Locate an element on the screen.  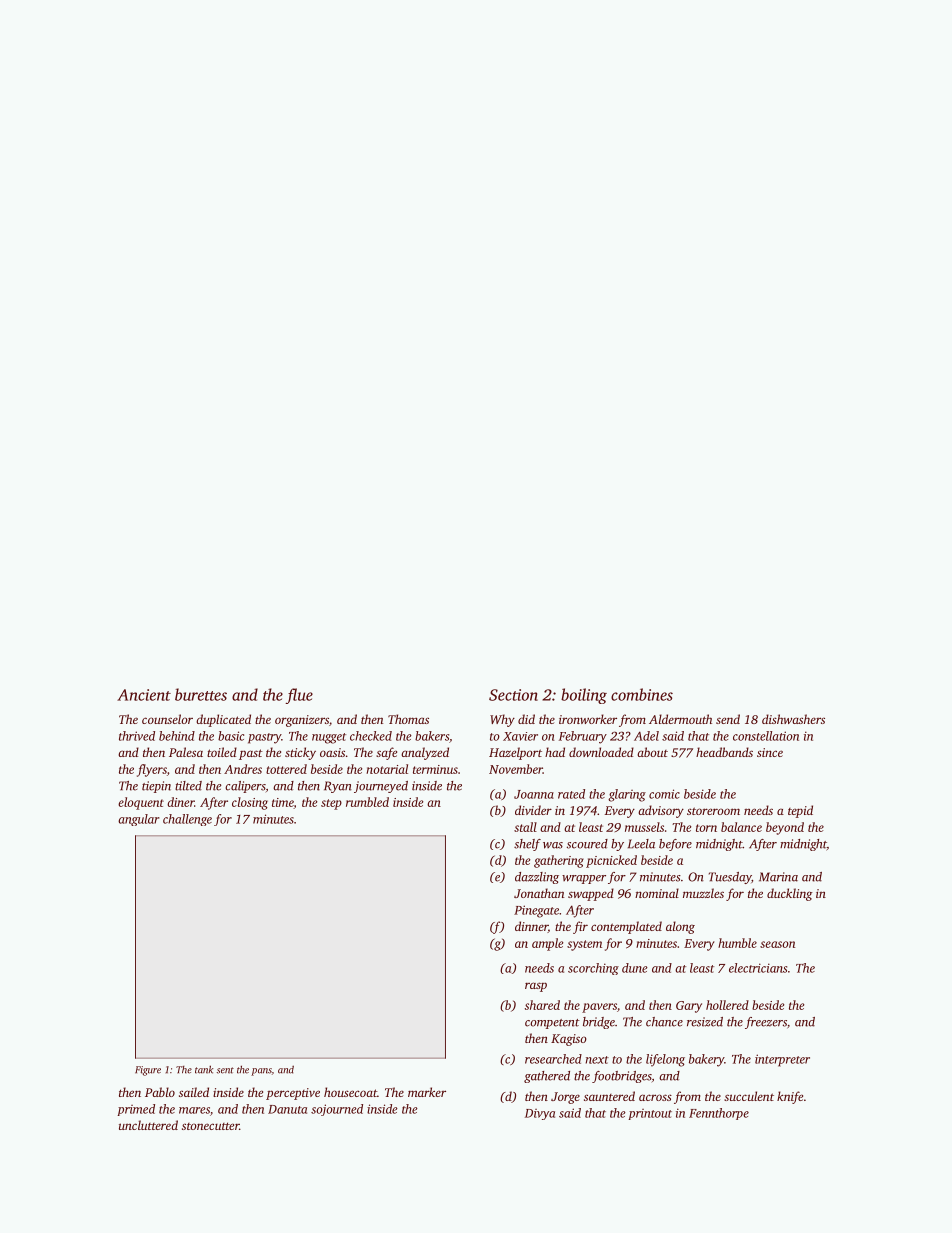
sailed is located at coordinates (194, 1092).
